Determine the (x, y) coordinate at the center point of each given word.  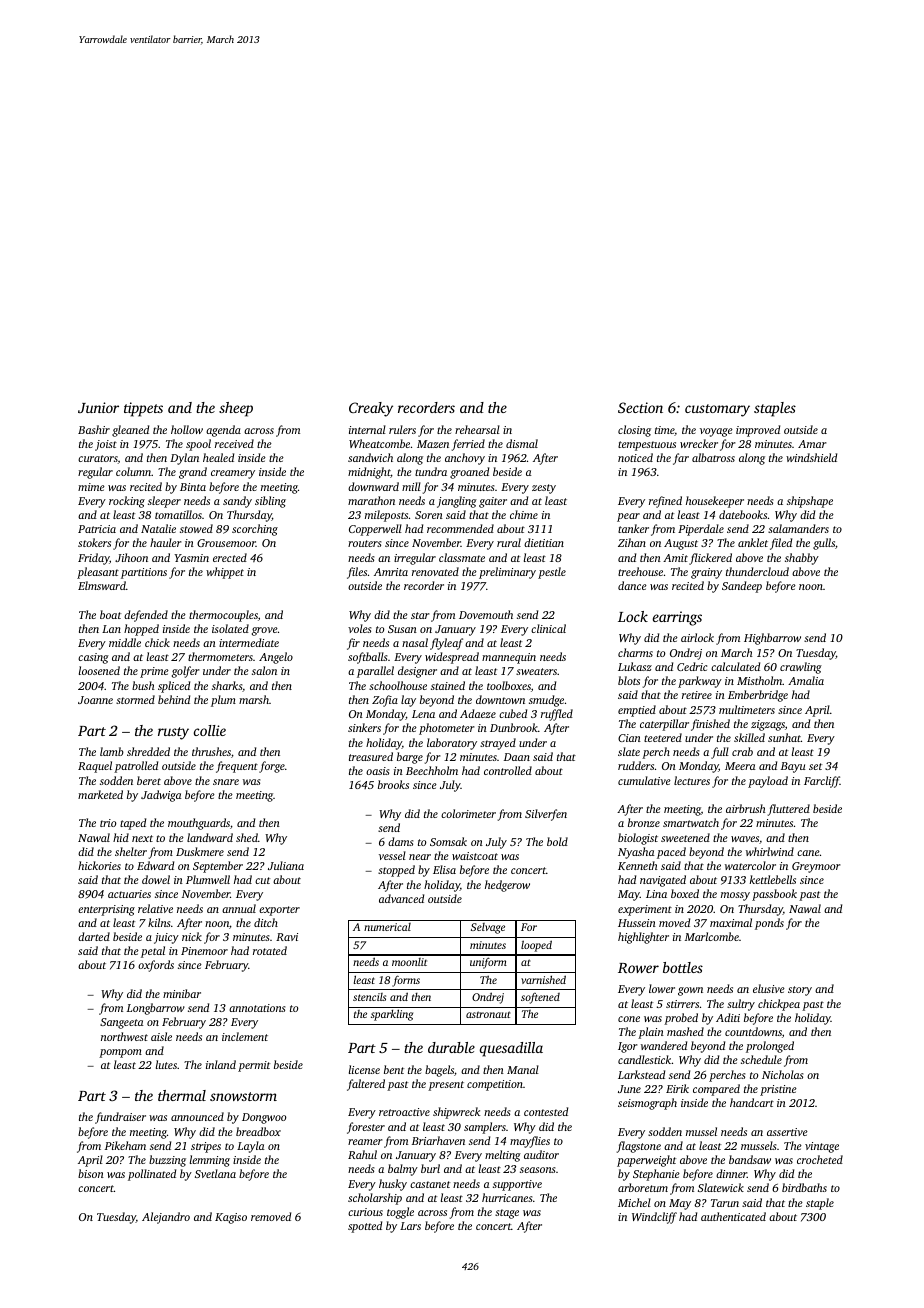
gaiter (493, 502)
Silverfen (546, 815)
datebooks (743, 514)
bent (394, 1069)
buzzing (167, 1161)
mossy (735, 896)
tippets (143, 409)
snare (226, 782)
